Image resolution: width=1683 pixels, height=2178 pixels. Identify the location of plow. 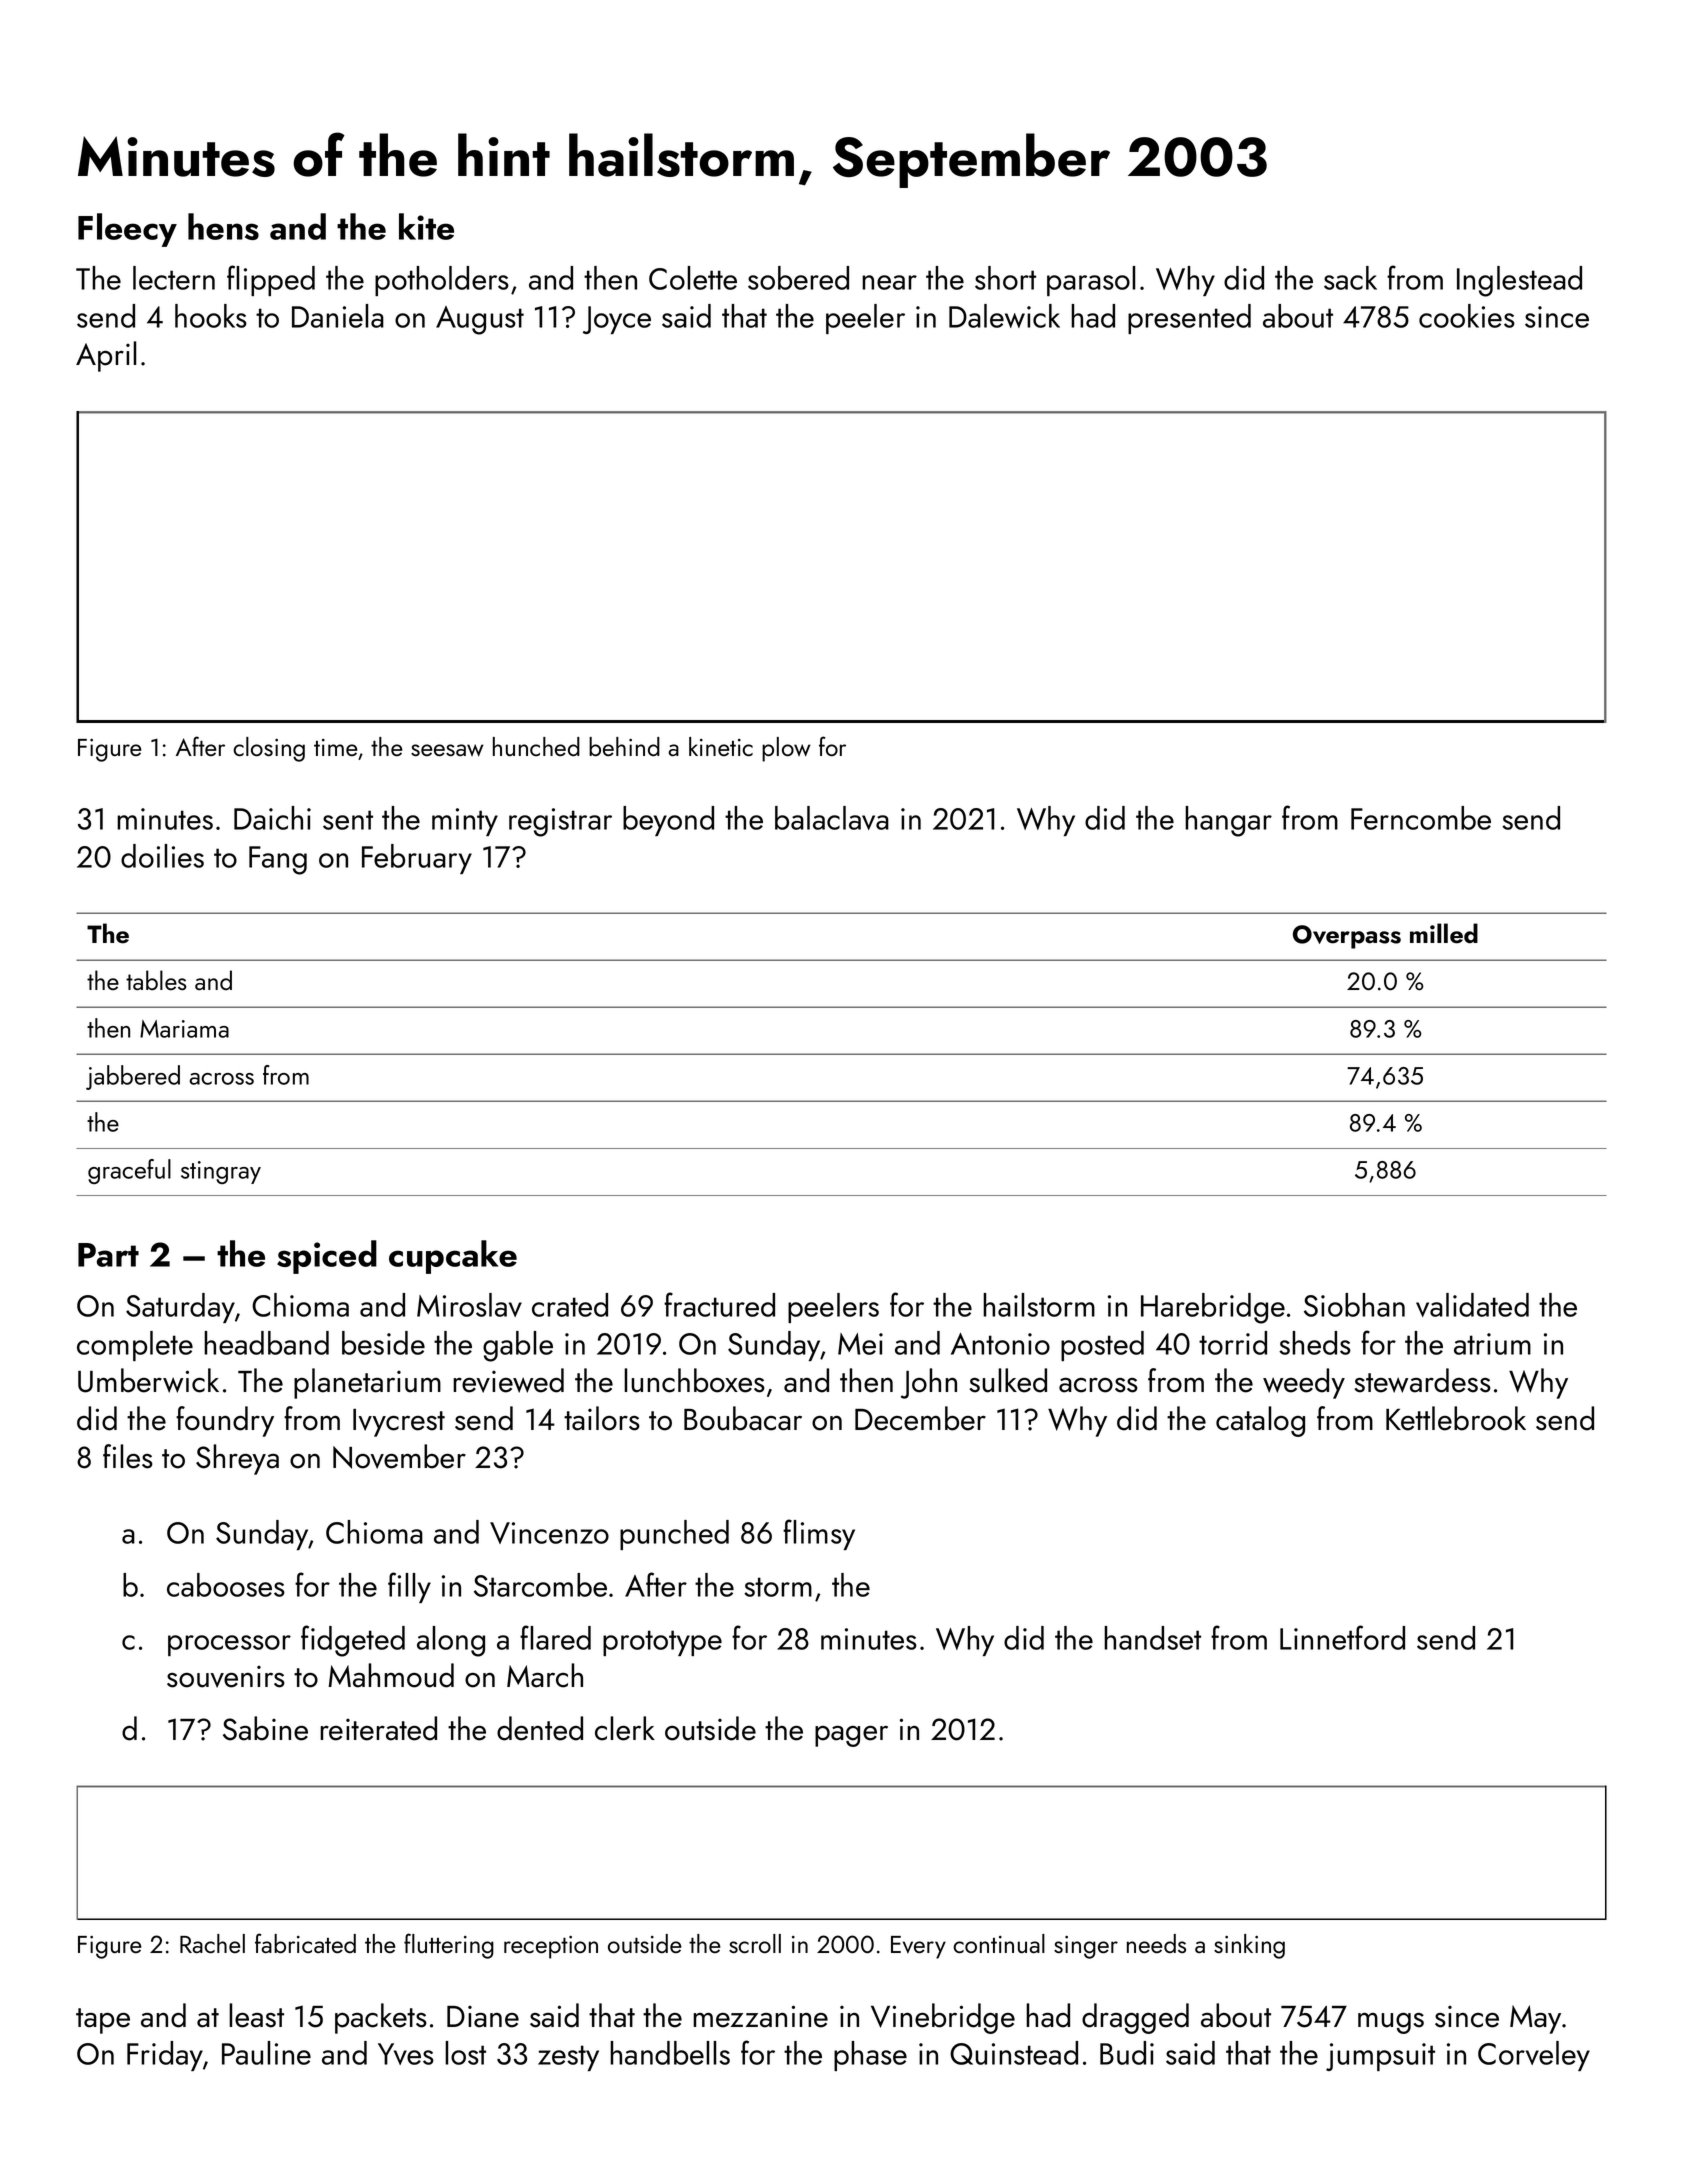
(786, 749).
